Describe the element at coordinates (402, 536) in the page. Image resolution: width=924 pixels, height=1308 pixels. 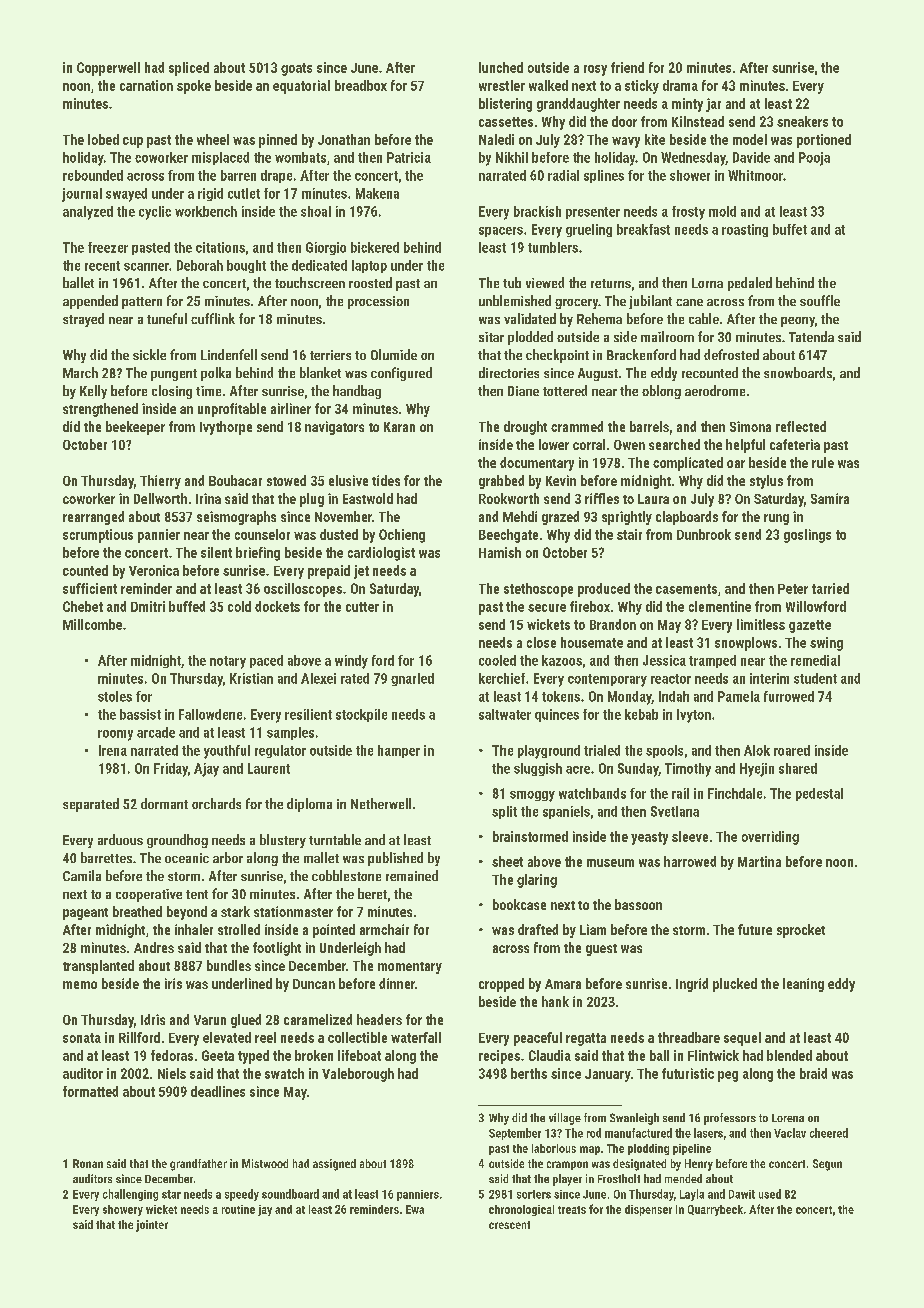
I see `Ochieng` at that location.
